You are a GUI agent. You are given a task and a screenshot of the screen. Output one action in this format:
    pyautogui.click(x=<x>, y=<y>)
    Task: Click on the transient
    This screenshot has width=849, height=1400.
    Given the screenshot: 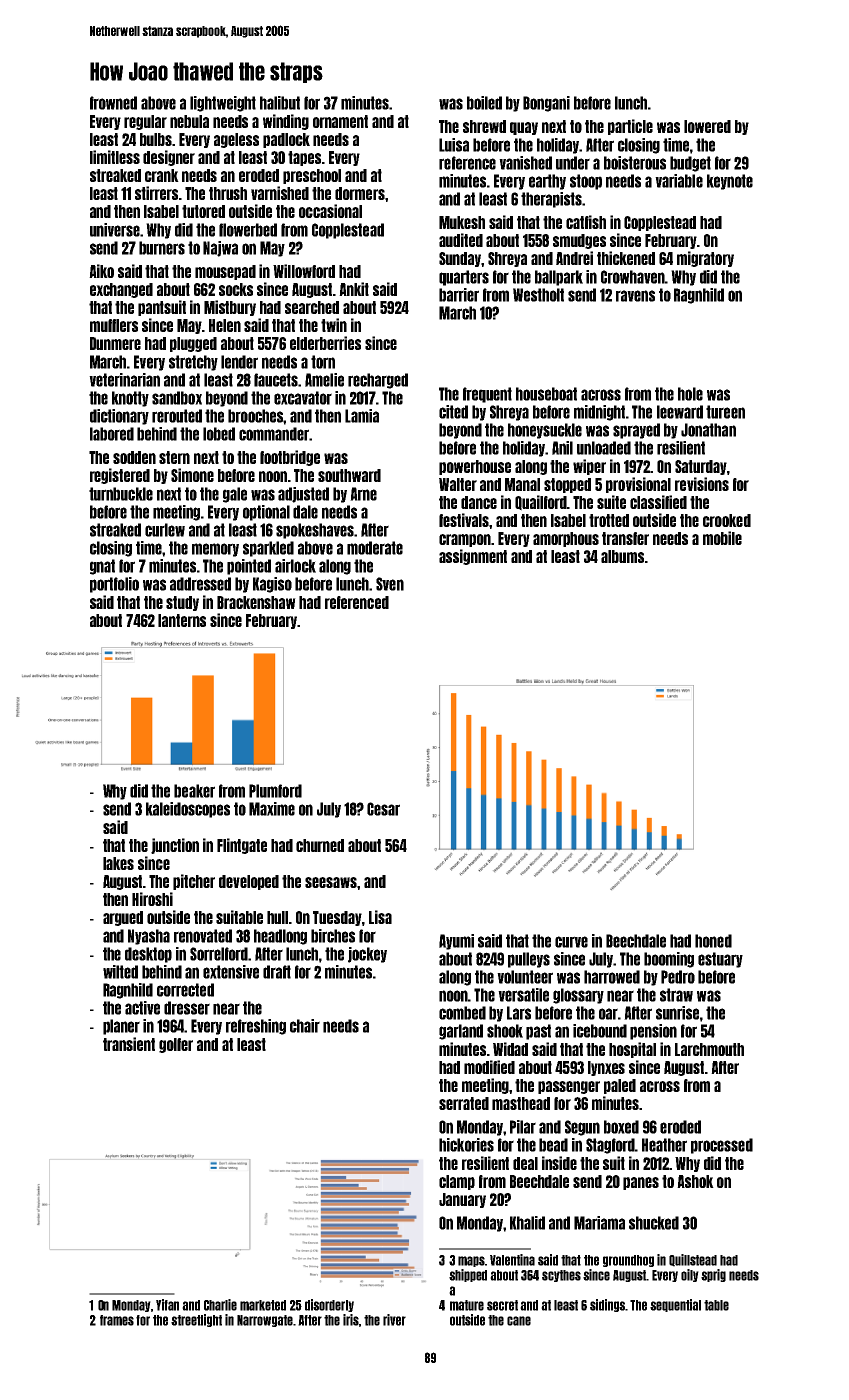 What is the action you would take?
    pyautogui.click(x=129, y=1044)
